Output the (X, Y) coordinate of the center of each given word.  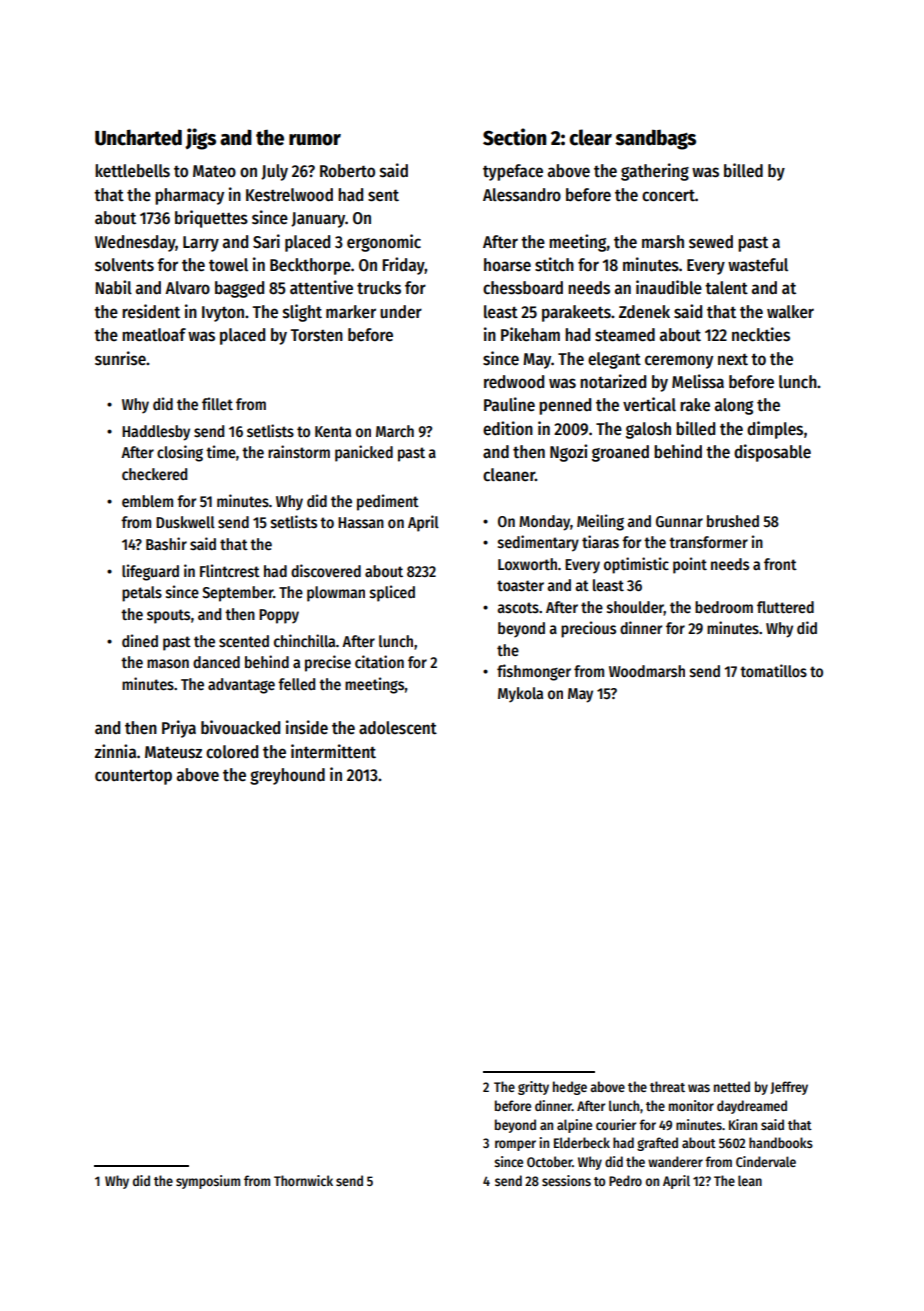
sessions (566, 1180)
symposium (208, 1182)
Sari (266, 241)
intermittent (333, 751)
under (401, 312)
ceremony (679, 362)
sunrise (120, 358)
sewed (711, 242)
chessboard (523, 288)
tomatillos (773, 670)
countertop (133, 777)
